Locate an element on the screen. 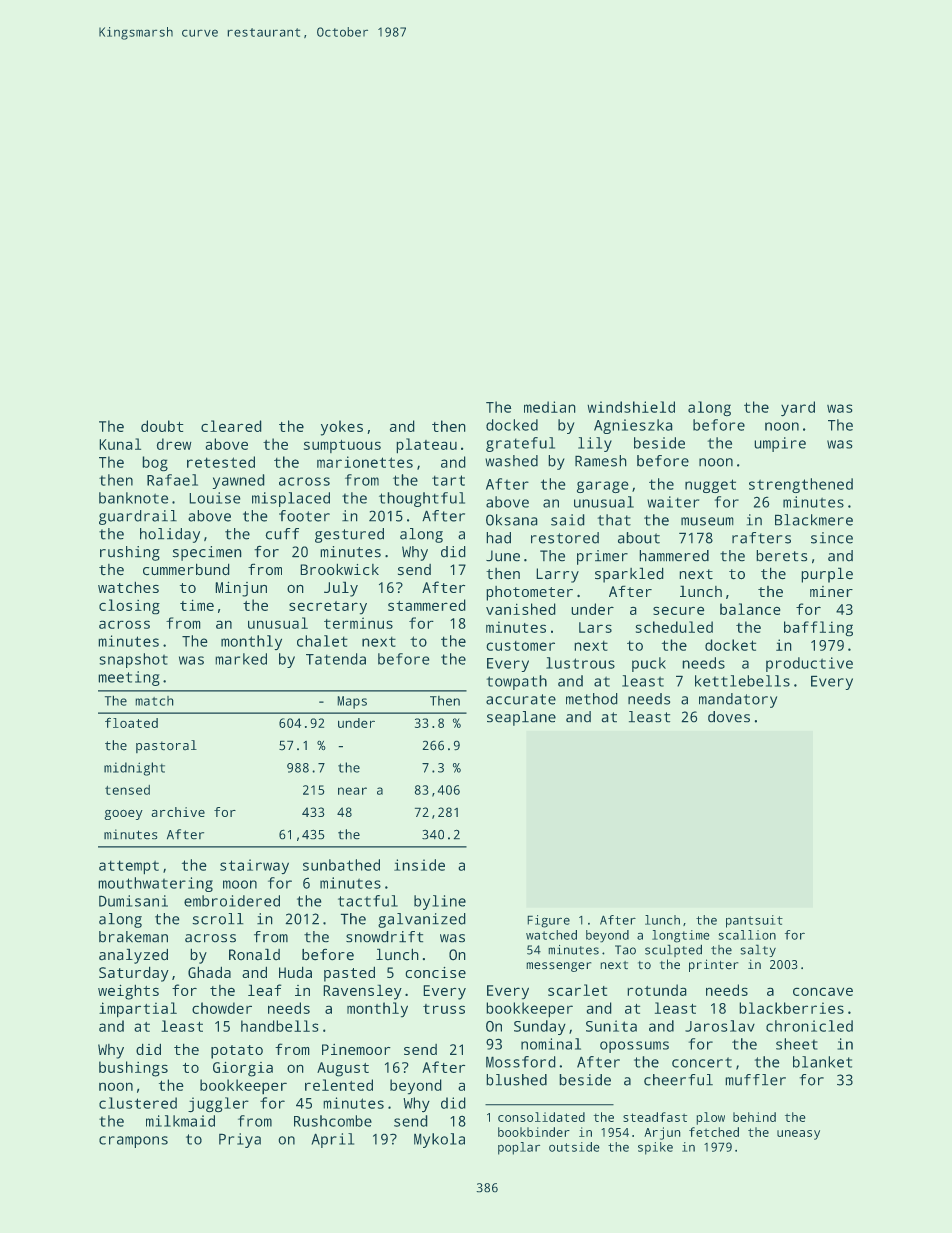 The image size is (952, 1233). fetched is located at coordinates (714, 1132).
